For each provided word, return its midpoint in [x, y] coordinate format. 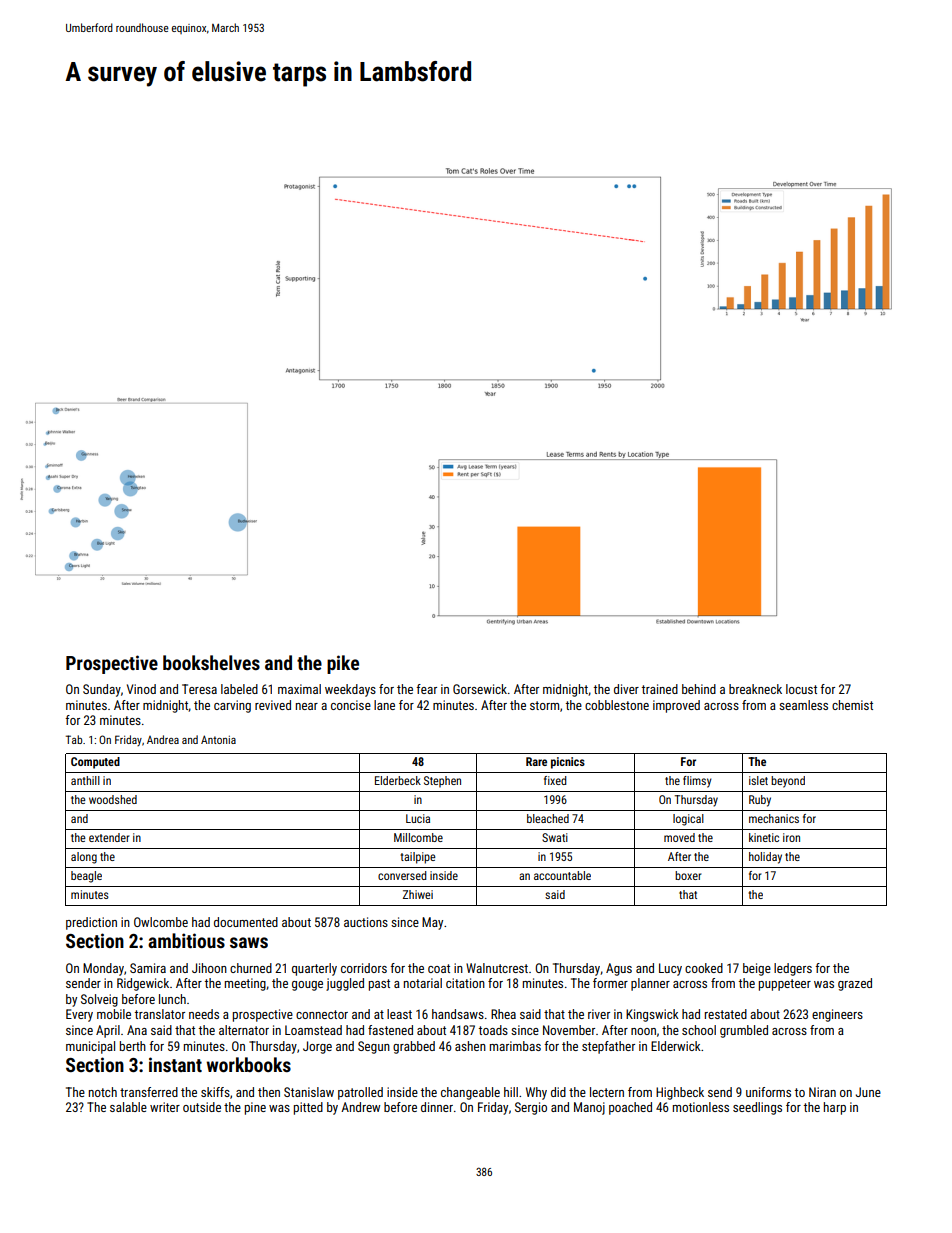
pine [255, 1108]
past [379, 985]
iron [791, 837]
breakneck [755, 689]
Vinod [141, 689]
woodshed [113, 799]
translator [160, 1014]
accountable [562, 875]
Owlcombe [161, 922]
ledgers [793, 969]
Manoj [589, 1108]
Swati [555, 837]
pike [343, 664]
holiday [765, 858]
